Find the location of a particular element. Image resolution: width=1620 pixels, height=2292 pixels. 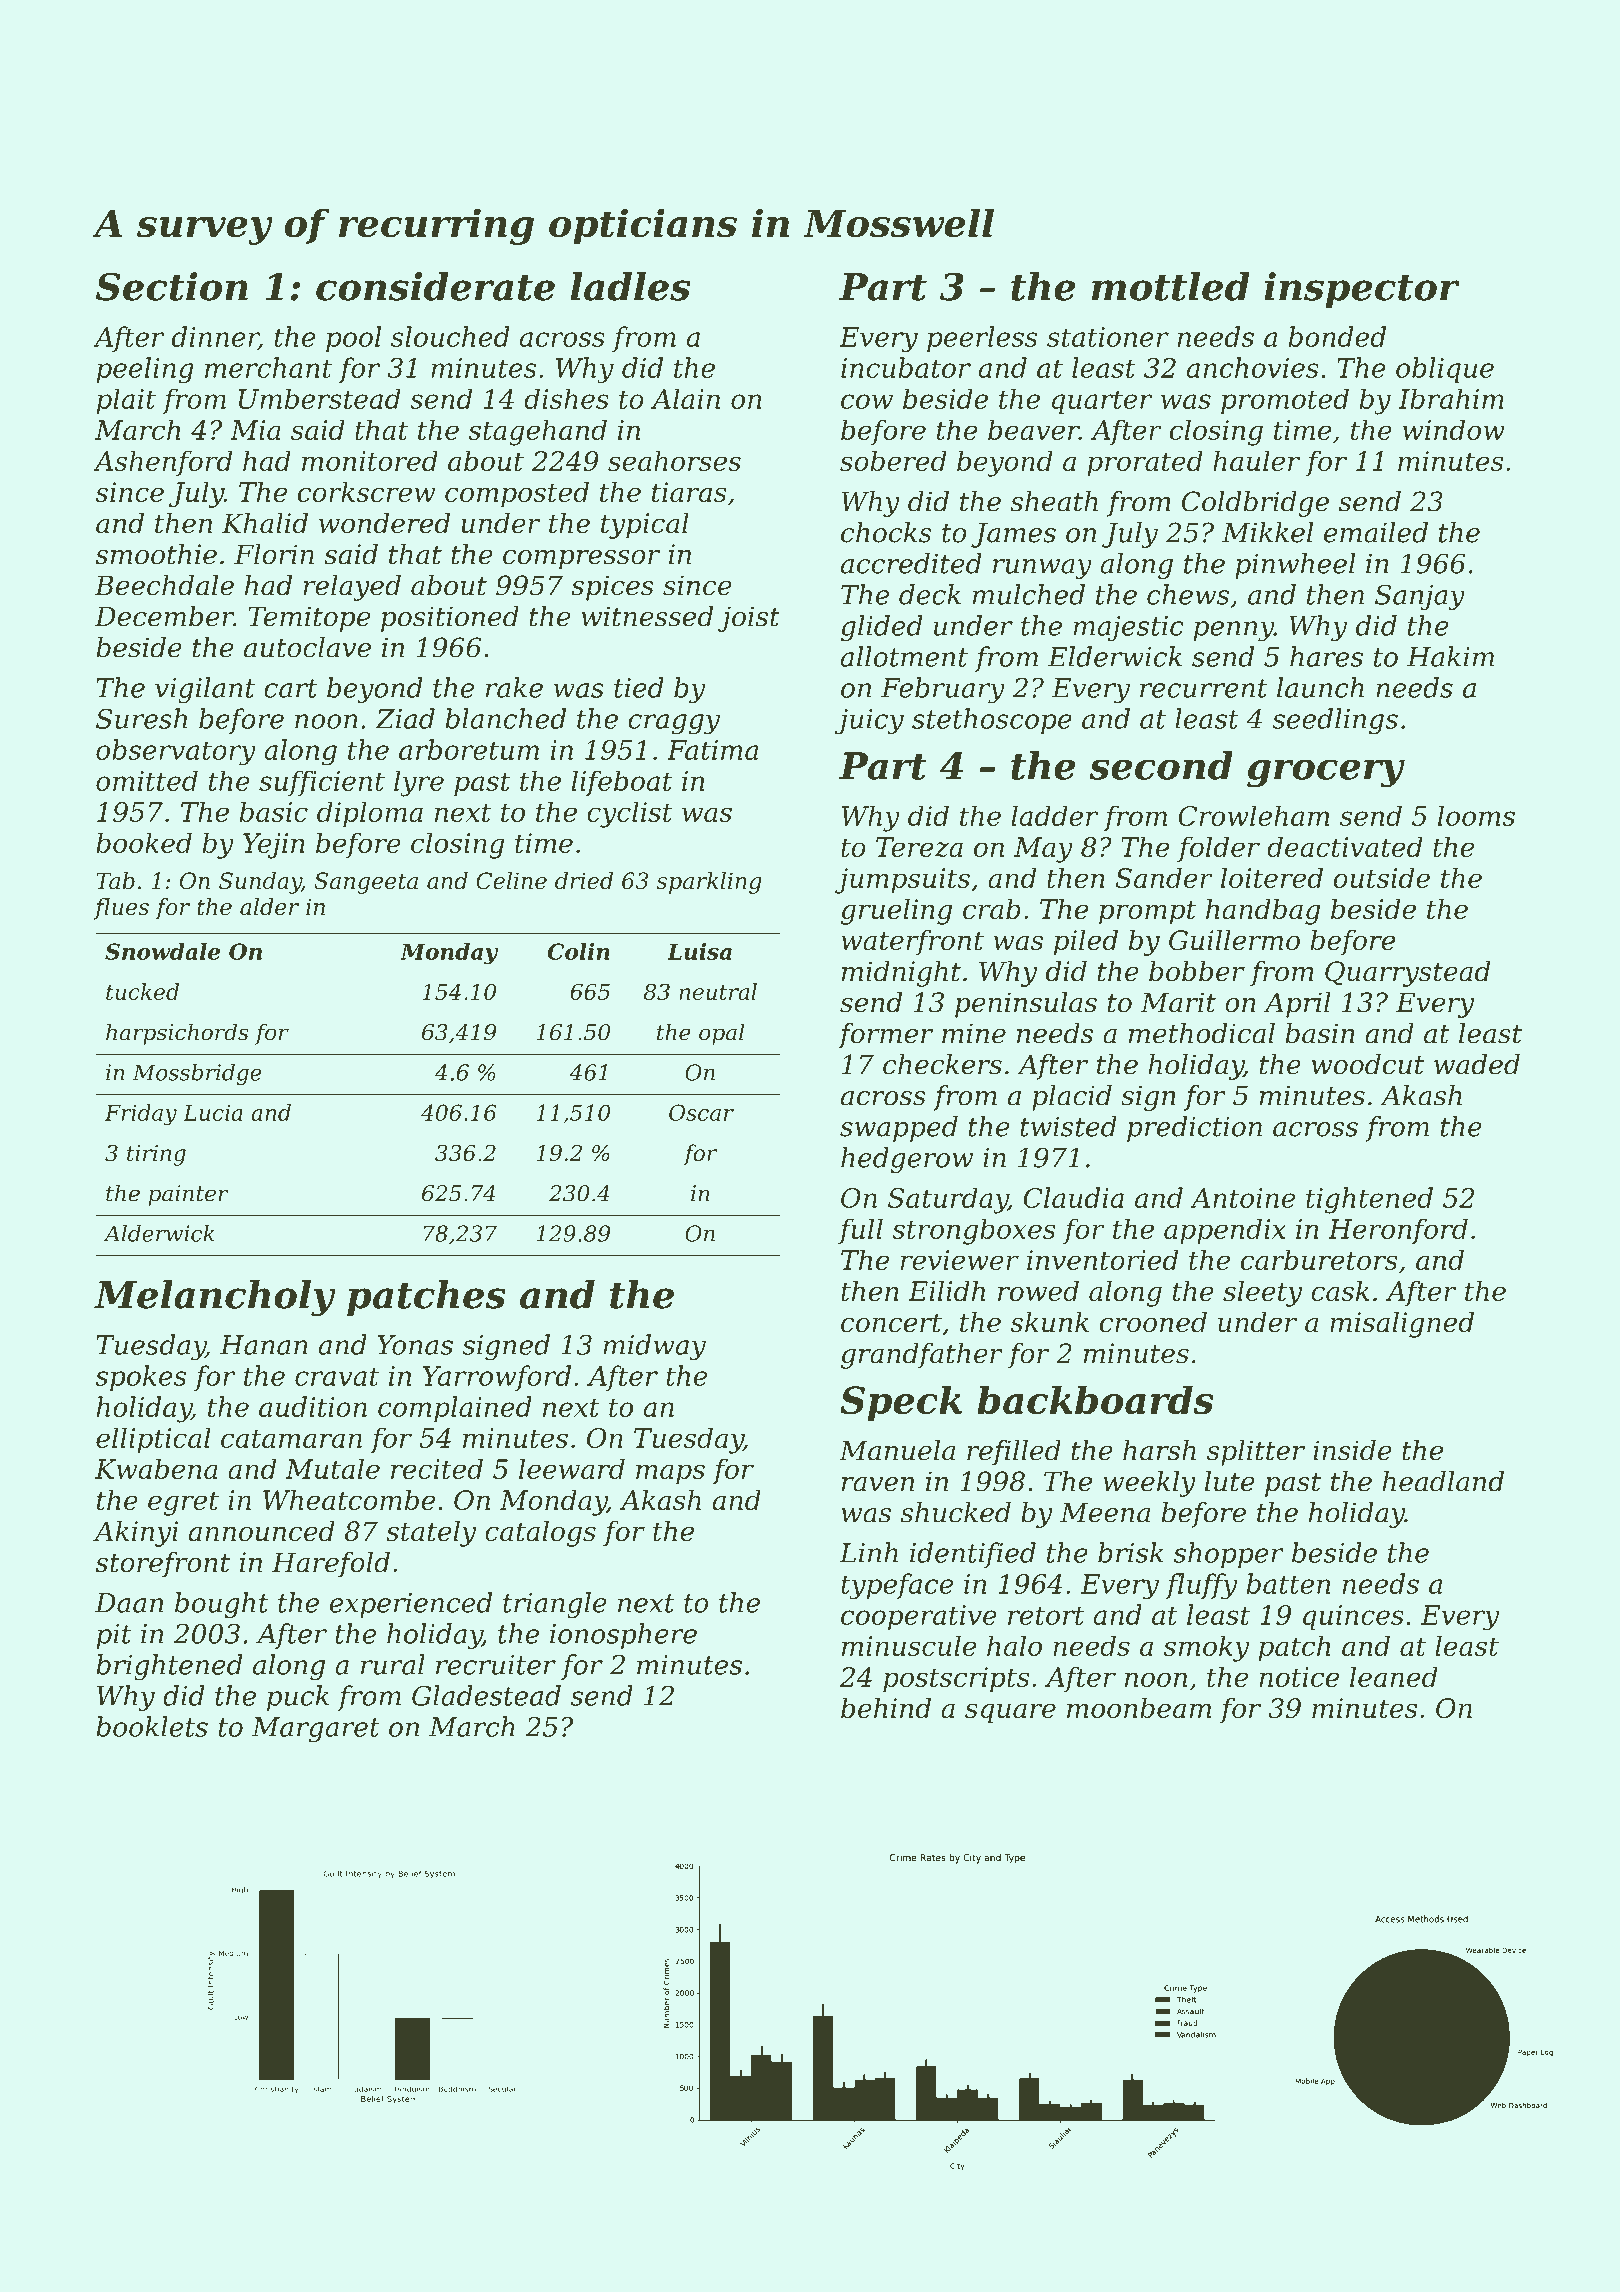

peerless is located at coordinates (982, 339).
